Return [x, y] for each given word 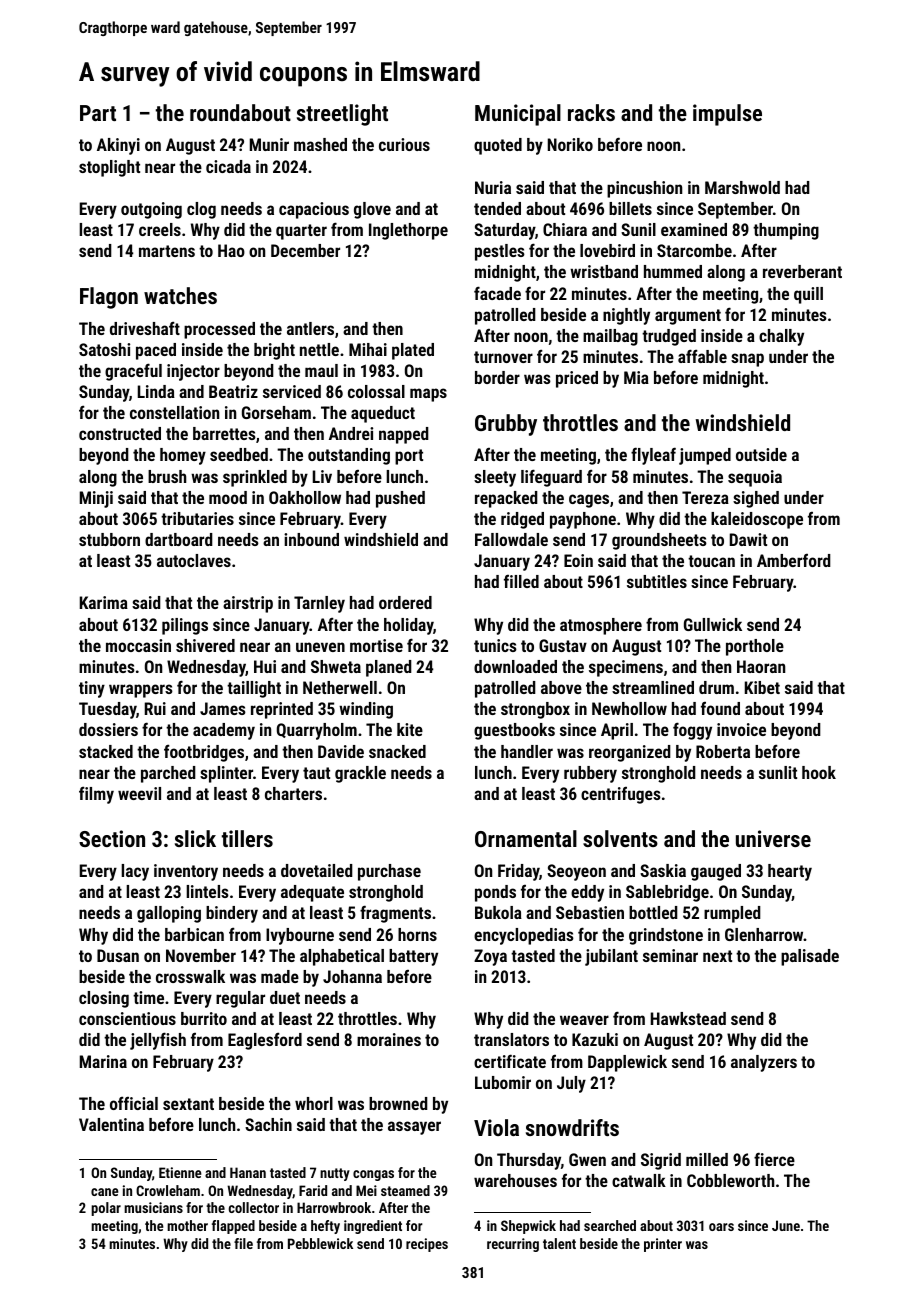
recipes [427, 1245]
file [243, 1243]
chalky [781, 337]
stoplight [109, 168]
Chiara [565, 229]
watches [180, 295]
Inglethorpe [408, 231]
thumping [786, 231]
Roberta [723, 751]
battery [413, 957]
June [786, 1225]
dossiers [108, 729]
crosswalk [190, 976]
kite [410, 729]
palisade [810, 957]
